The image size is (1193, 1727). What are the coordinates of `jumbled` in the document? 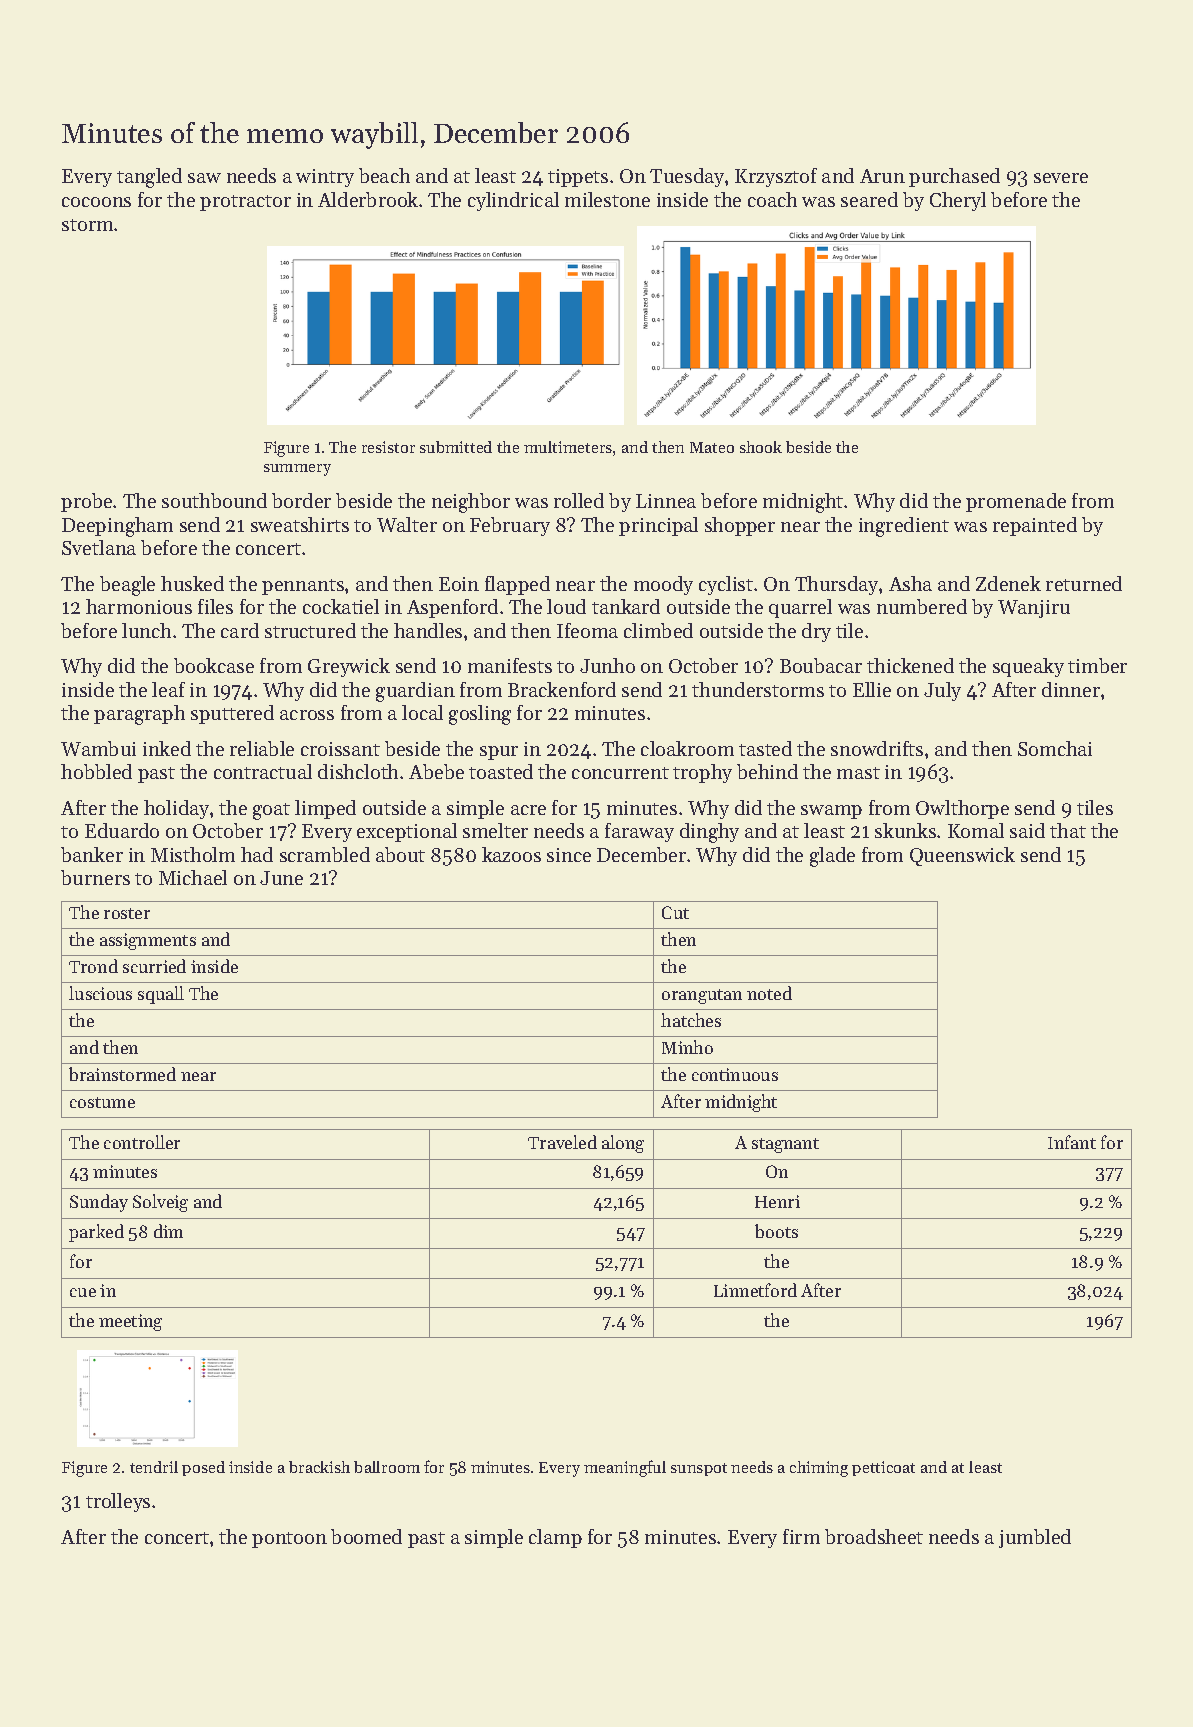 It's located at (1035, 1538).
